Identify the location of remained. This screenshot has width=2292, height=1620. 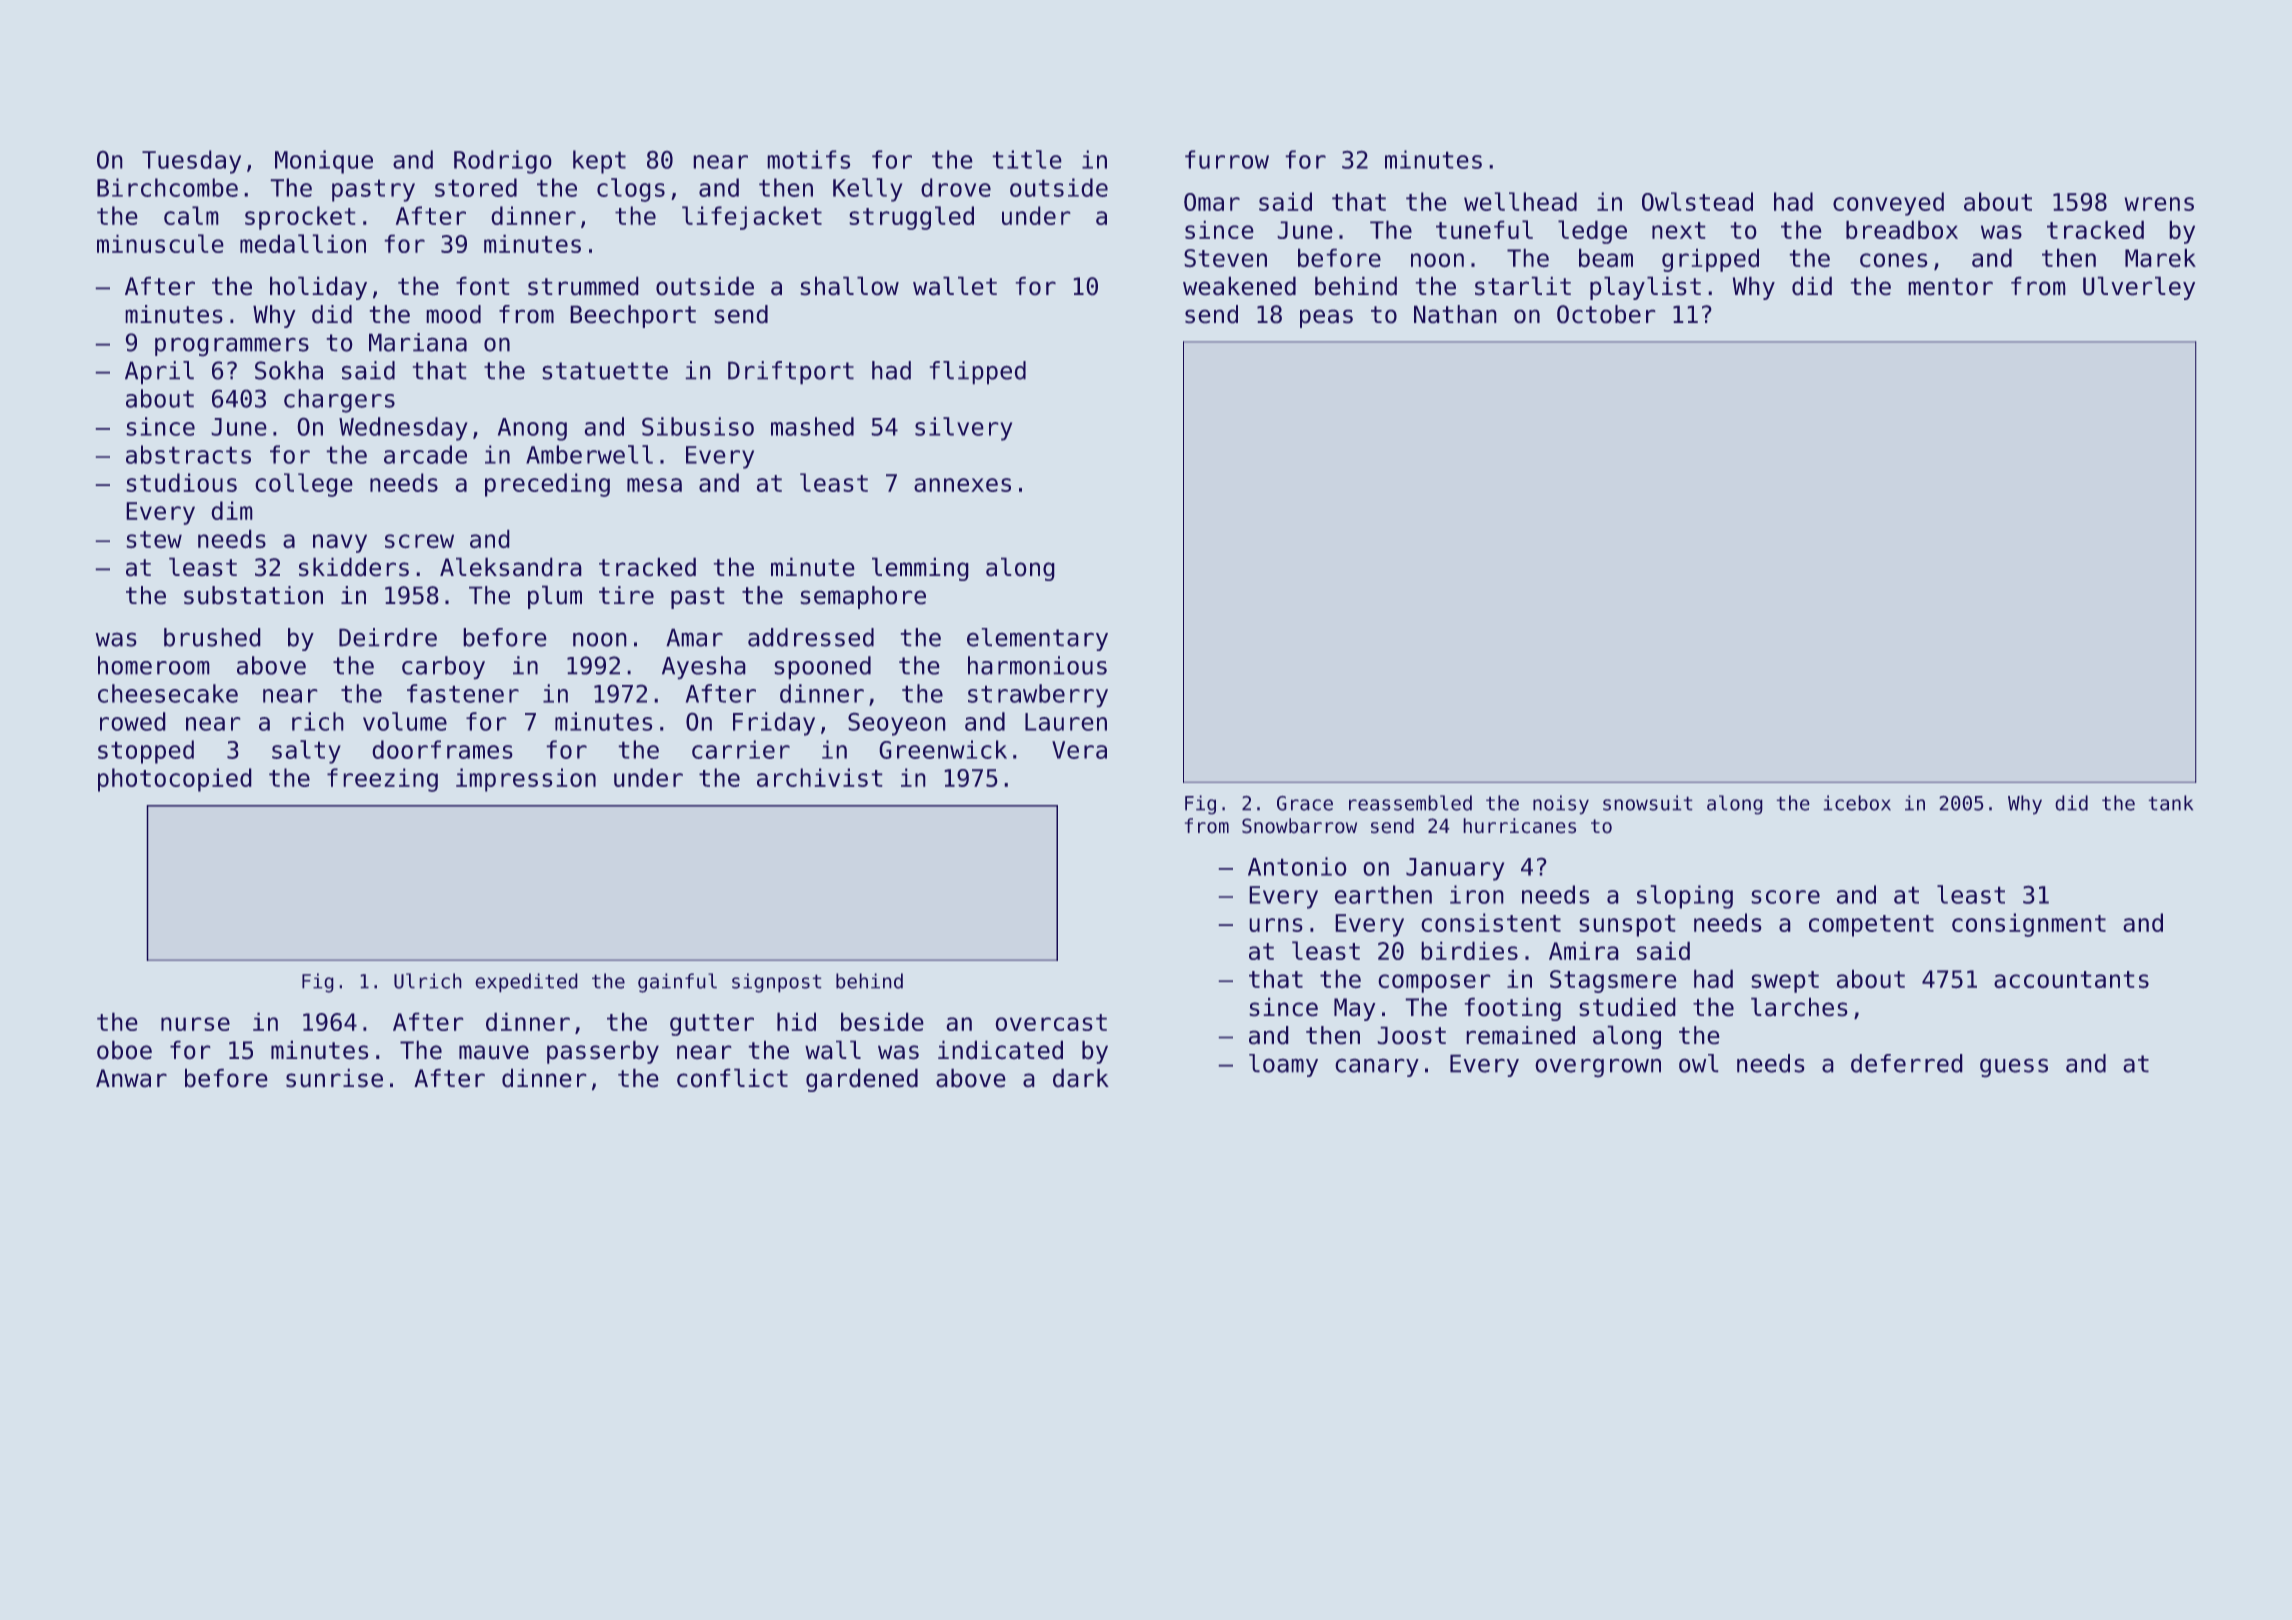
(1520, 1035).
